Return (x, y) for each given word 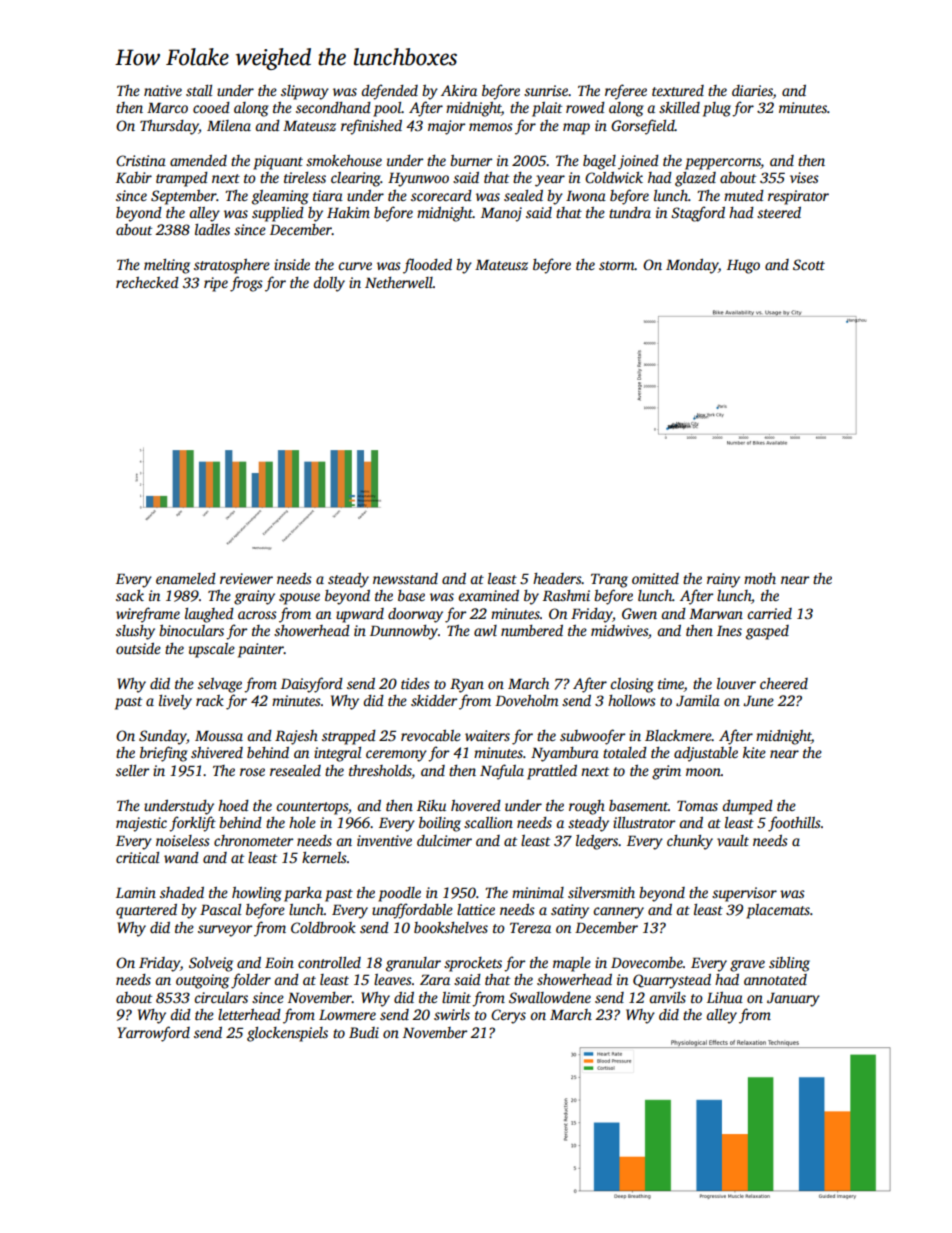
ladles (212, 229)
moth (760, 578)
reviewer (246, 578)
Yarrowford (153, 1034)
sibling (789, 964)
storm (617, 265)
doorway (415, 615)
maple (572, 964)
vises (804, 177)
